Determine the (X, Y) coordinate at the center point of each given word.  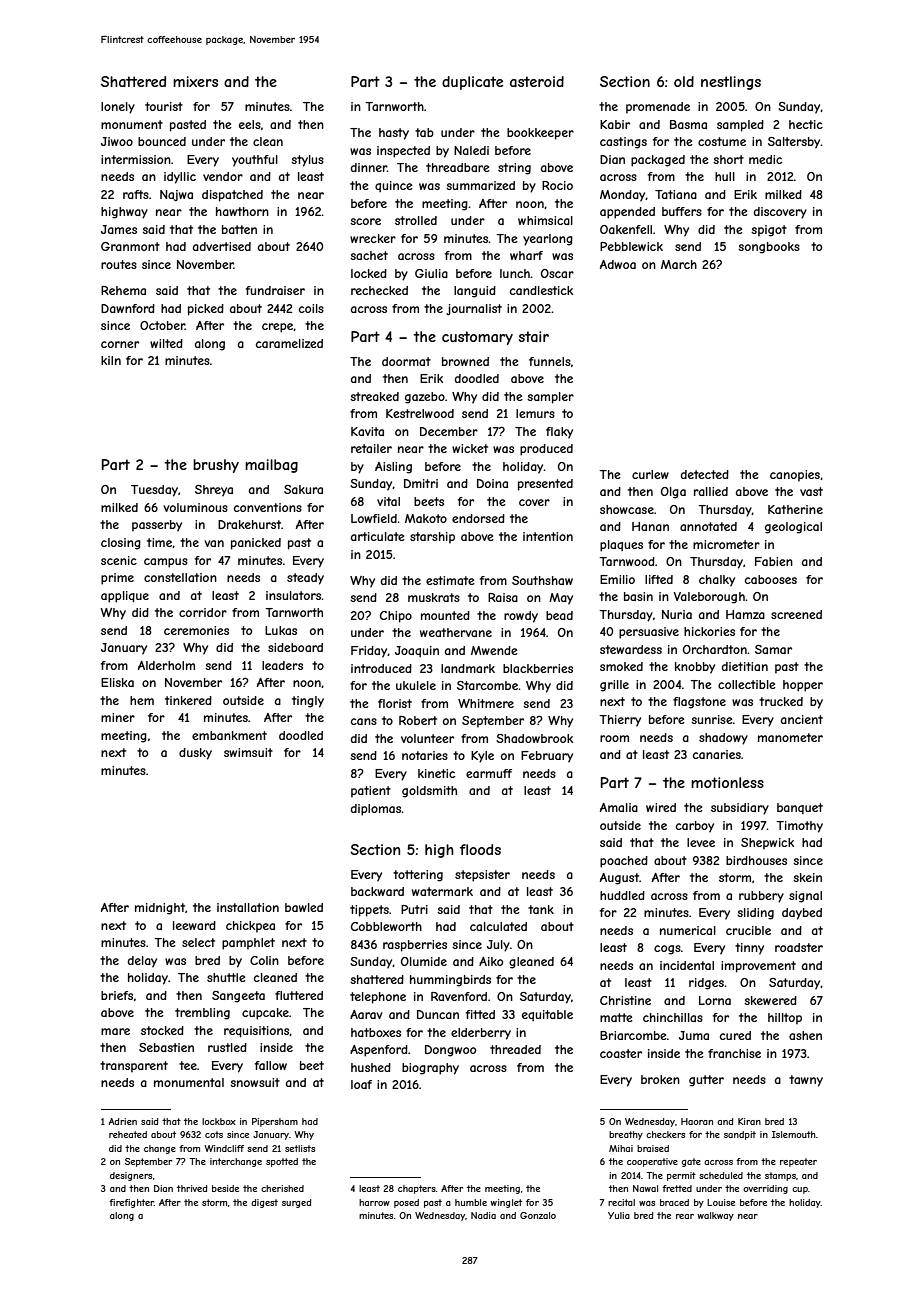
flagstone (699, 703)
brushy (216, 466)
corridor (203, 612)
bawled (304, 907)
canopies (795, 476)
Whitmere (486, 703)
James (119, 229)
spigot (769, 231)
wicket (470, 448)
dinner (369, 167)
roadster (799, 947)
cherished (282, 1188)
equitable (547, 1015)
